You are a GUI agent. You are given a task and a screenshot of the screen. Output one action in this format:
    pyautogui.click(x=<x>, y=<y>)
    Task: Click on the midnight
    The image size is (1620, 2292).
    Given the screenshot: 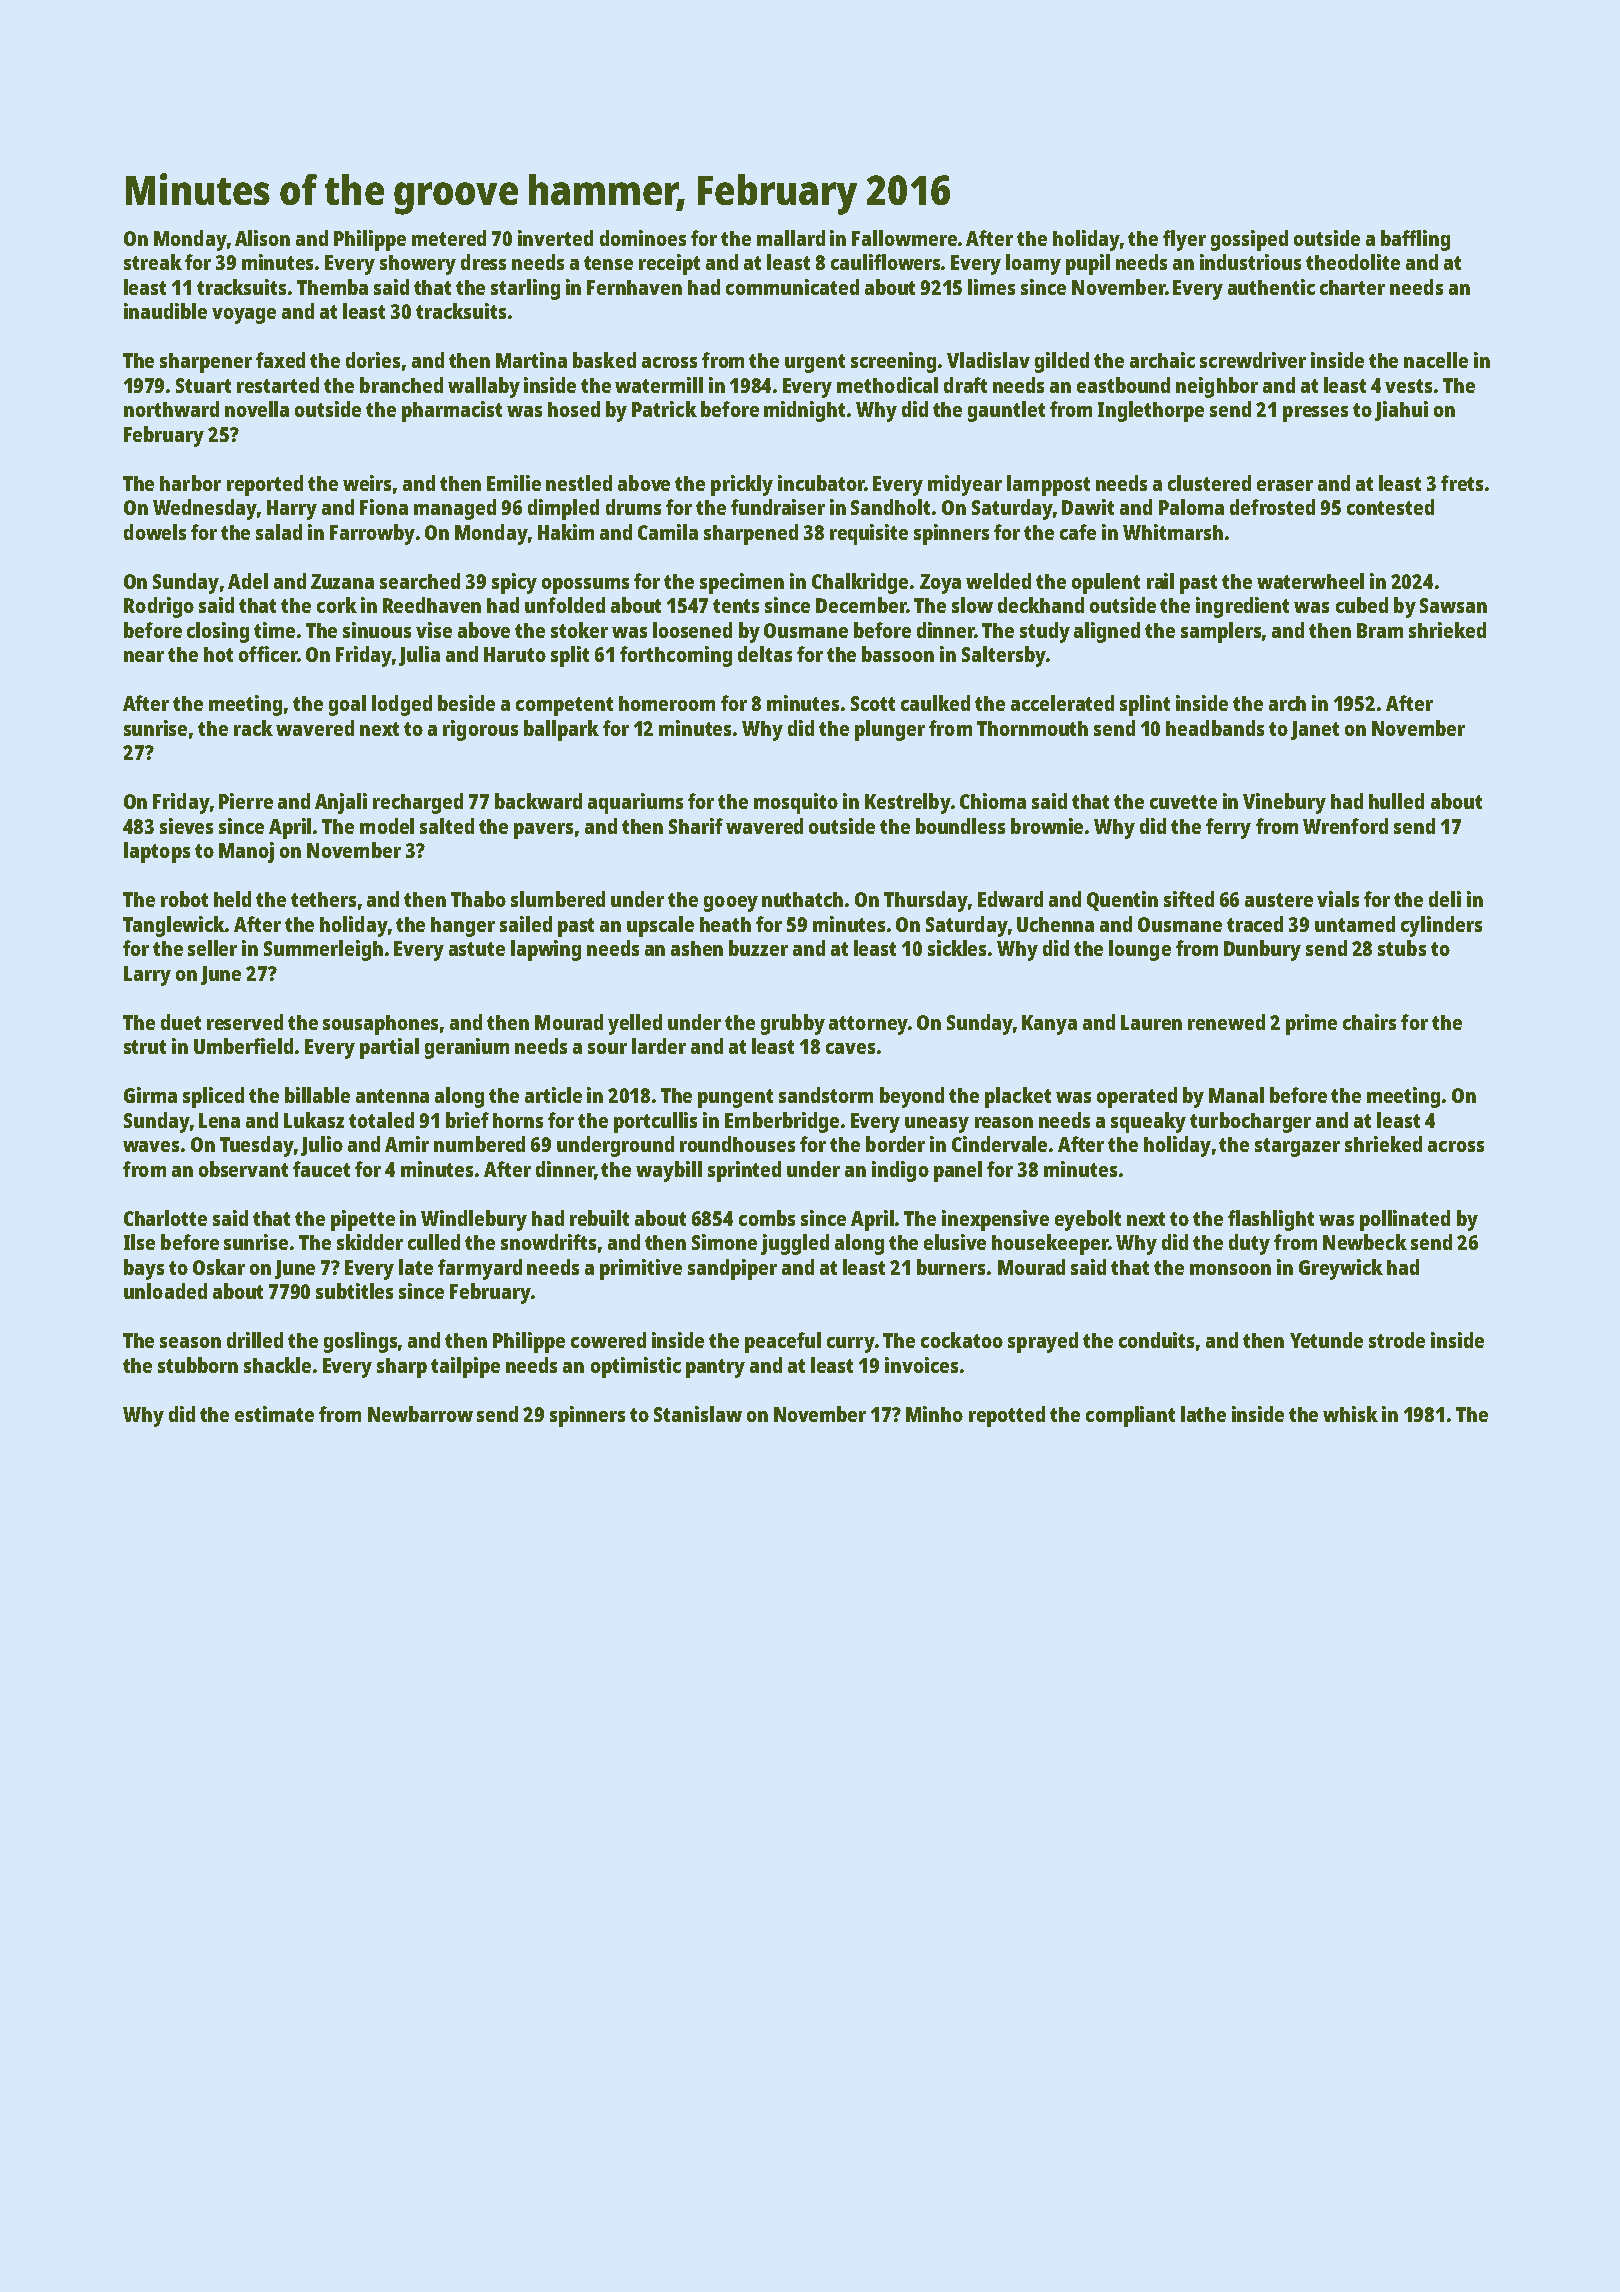 What is the action you would take?
    pyautogui.click(x=804, y=411)
